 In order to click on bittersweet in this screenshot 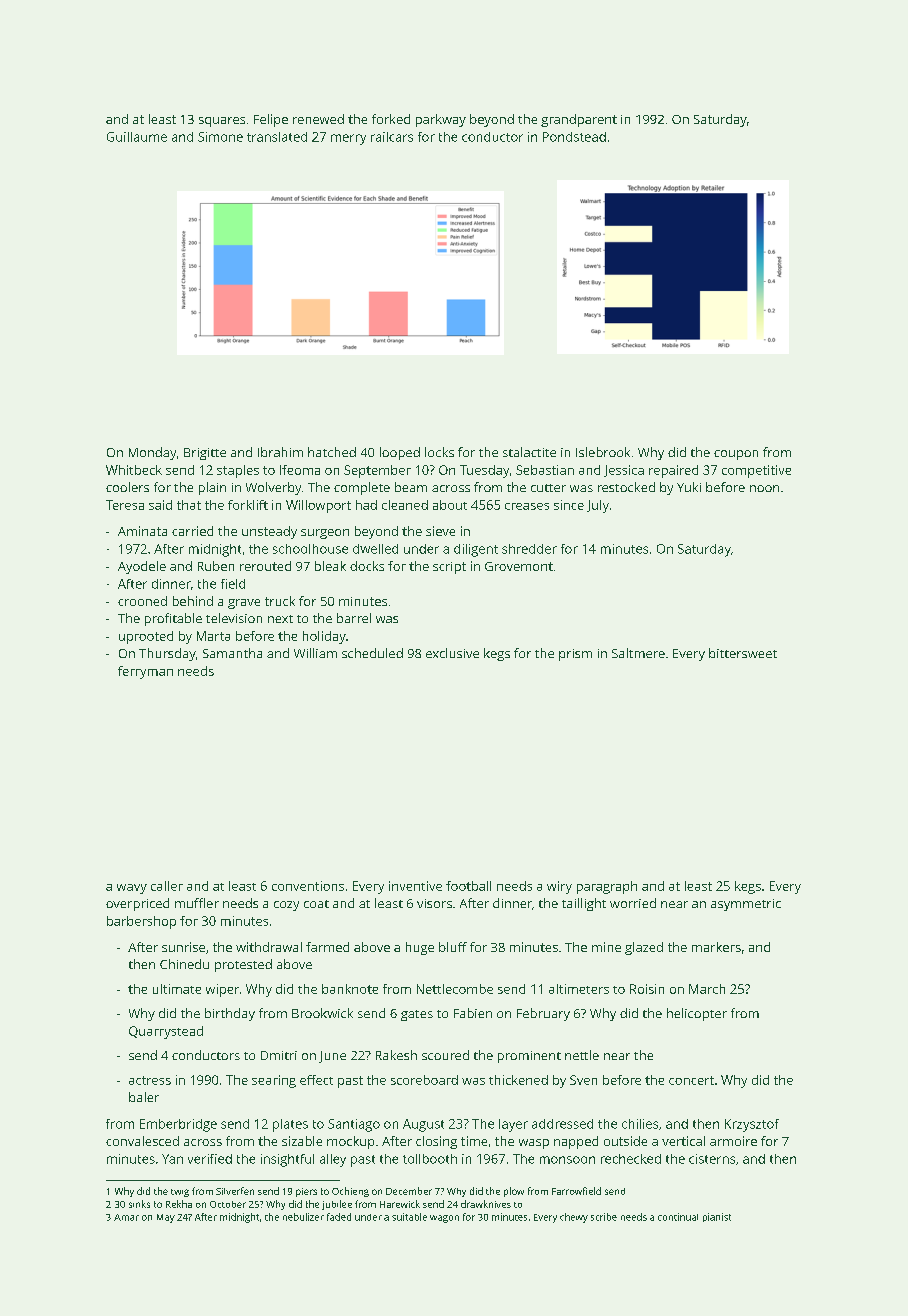, I will do `click(743, 653)`.
